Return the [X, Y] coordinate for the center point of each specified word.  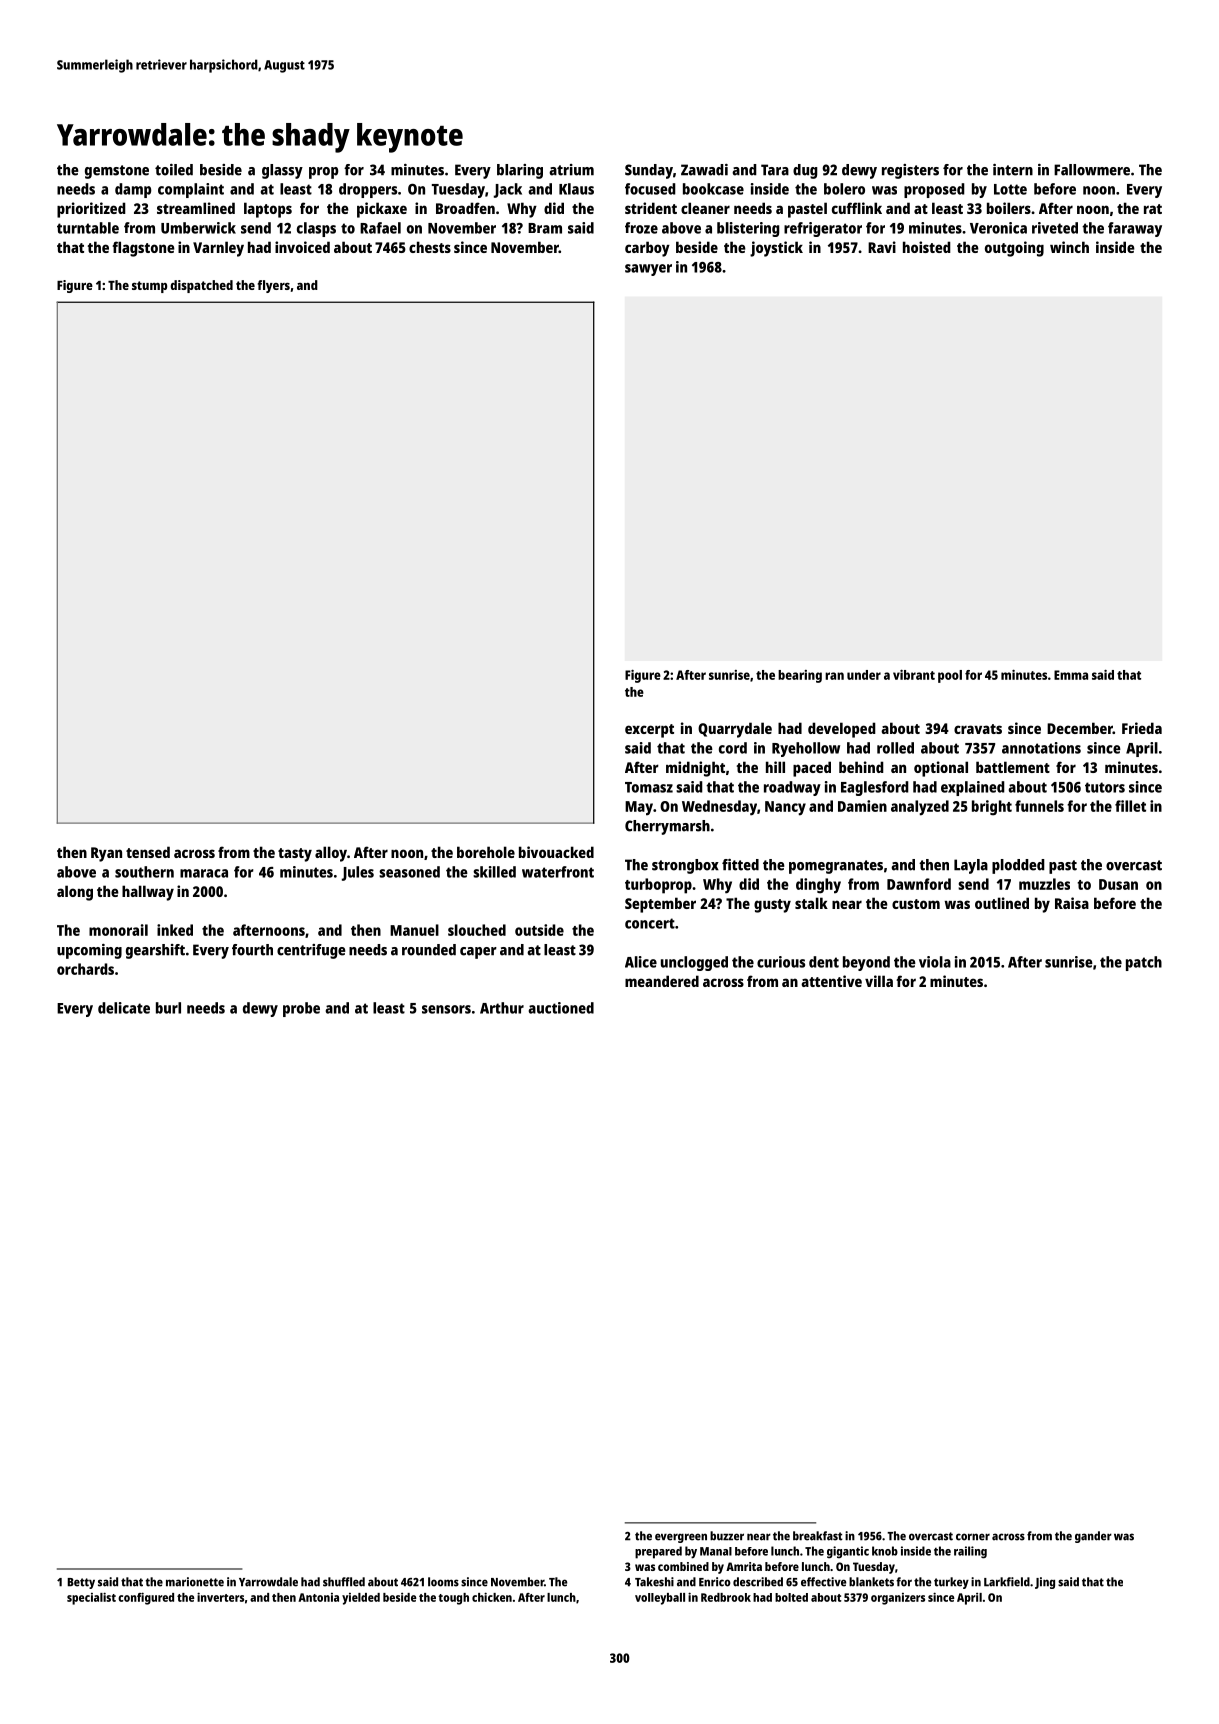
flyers [274, 286]
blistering [748, 229]
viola [935, 962]
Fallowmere [1092, 170]
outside [539, 930]
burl [168, 1008]
